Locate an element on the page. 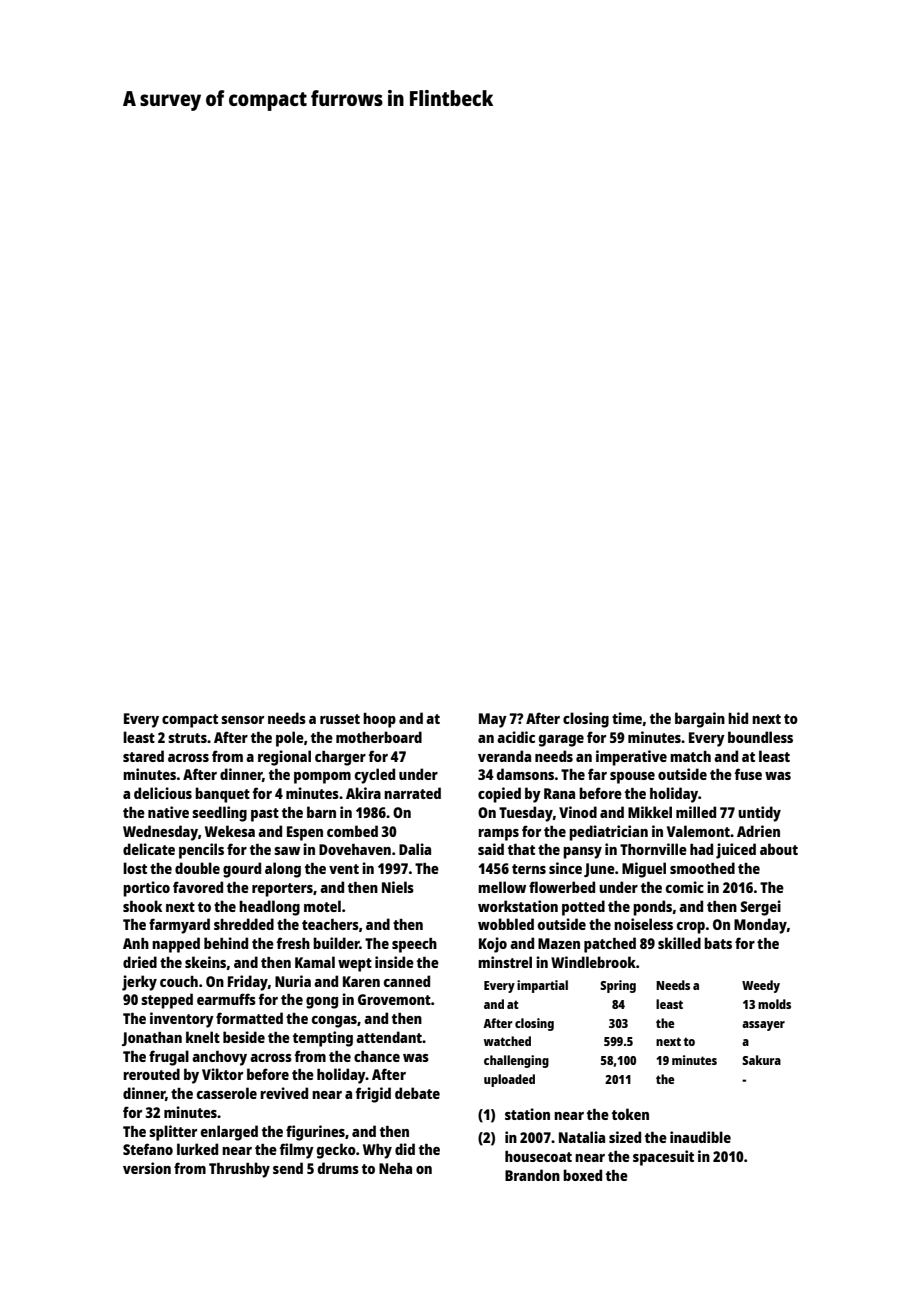 The width and height of the image is (924, 1308). damsons is located at coordinates (525, 774).
